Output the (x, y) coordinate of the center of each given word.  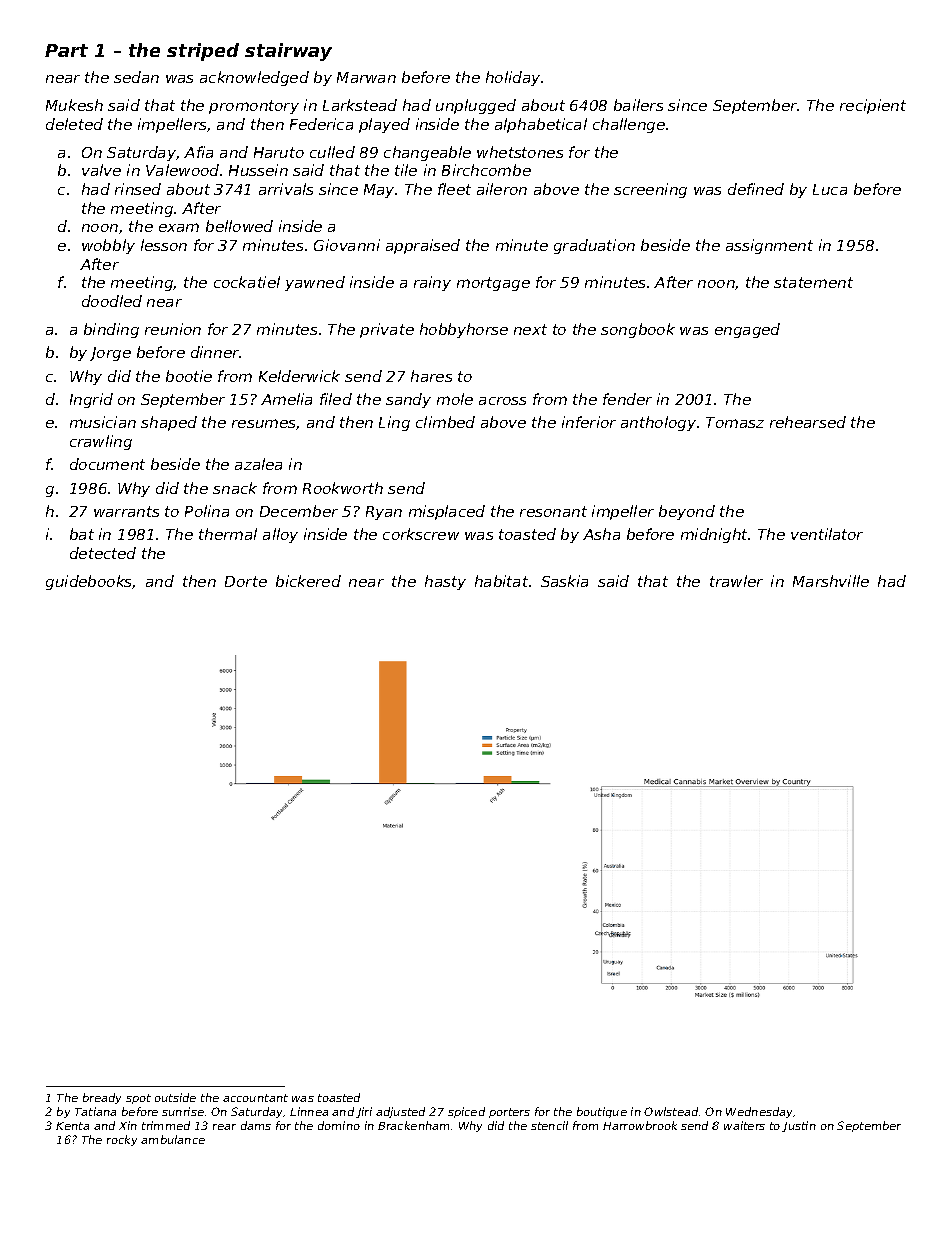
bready (102, 1098)
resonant (553, 511)
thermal (228, 534)
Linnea (309, 1111)
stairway (288, 52)
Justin (799, 1126)
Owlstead (671, 1111)
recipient (873, 106)
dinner (215, 352)
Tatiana (95, 1111)
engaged (747, 330)
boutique (602, 1112)
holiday (513, 78)
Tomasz (735, 422)
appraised (423, 246)
